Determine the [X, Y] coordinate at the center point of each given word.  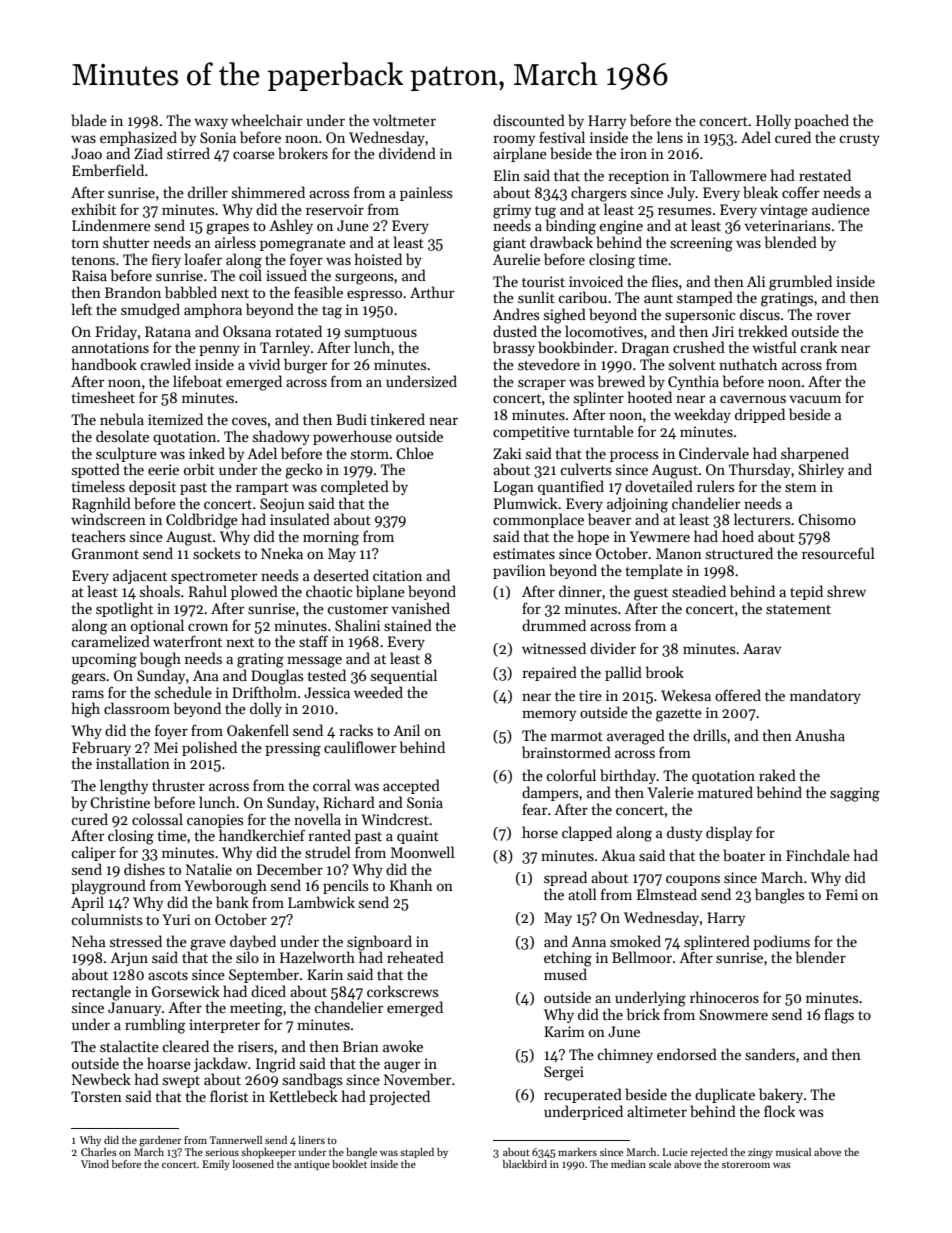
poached [821, 121]
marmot [577, 736]
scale [660, 1164]
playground [108, 887]
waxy [211, 123]
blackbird [525, 1164]
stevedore [549, 364]
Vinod [95, 1164]
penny [219, 350]
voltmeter [404, 120]
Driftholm [264, 692]
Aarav [762, 648]
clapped [587, 833]
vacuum [815, 399]
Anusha [820, 735]
